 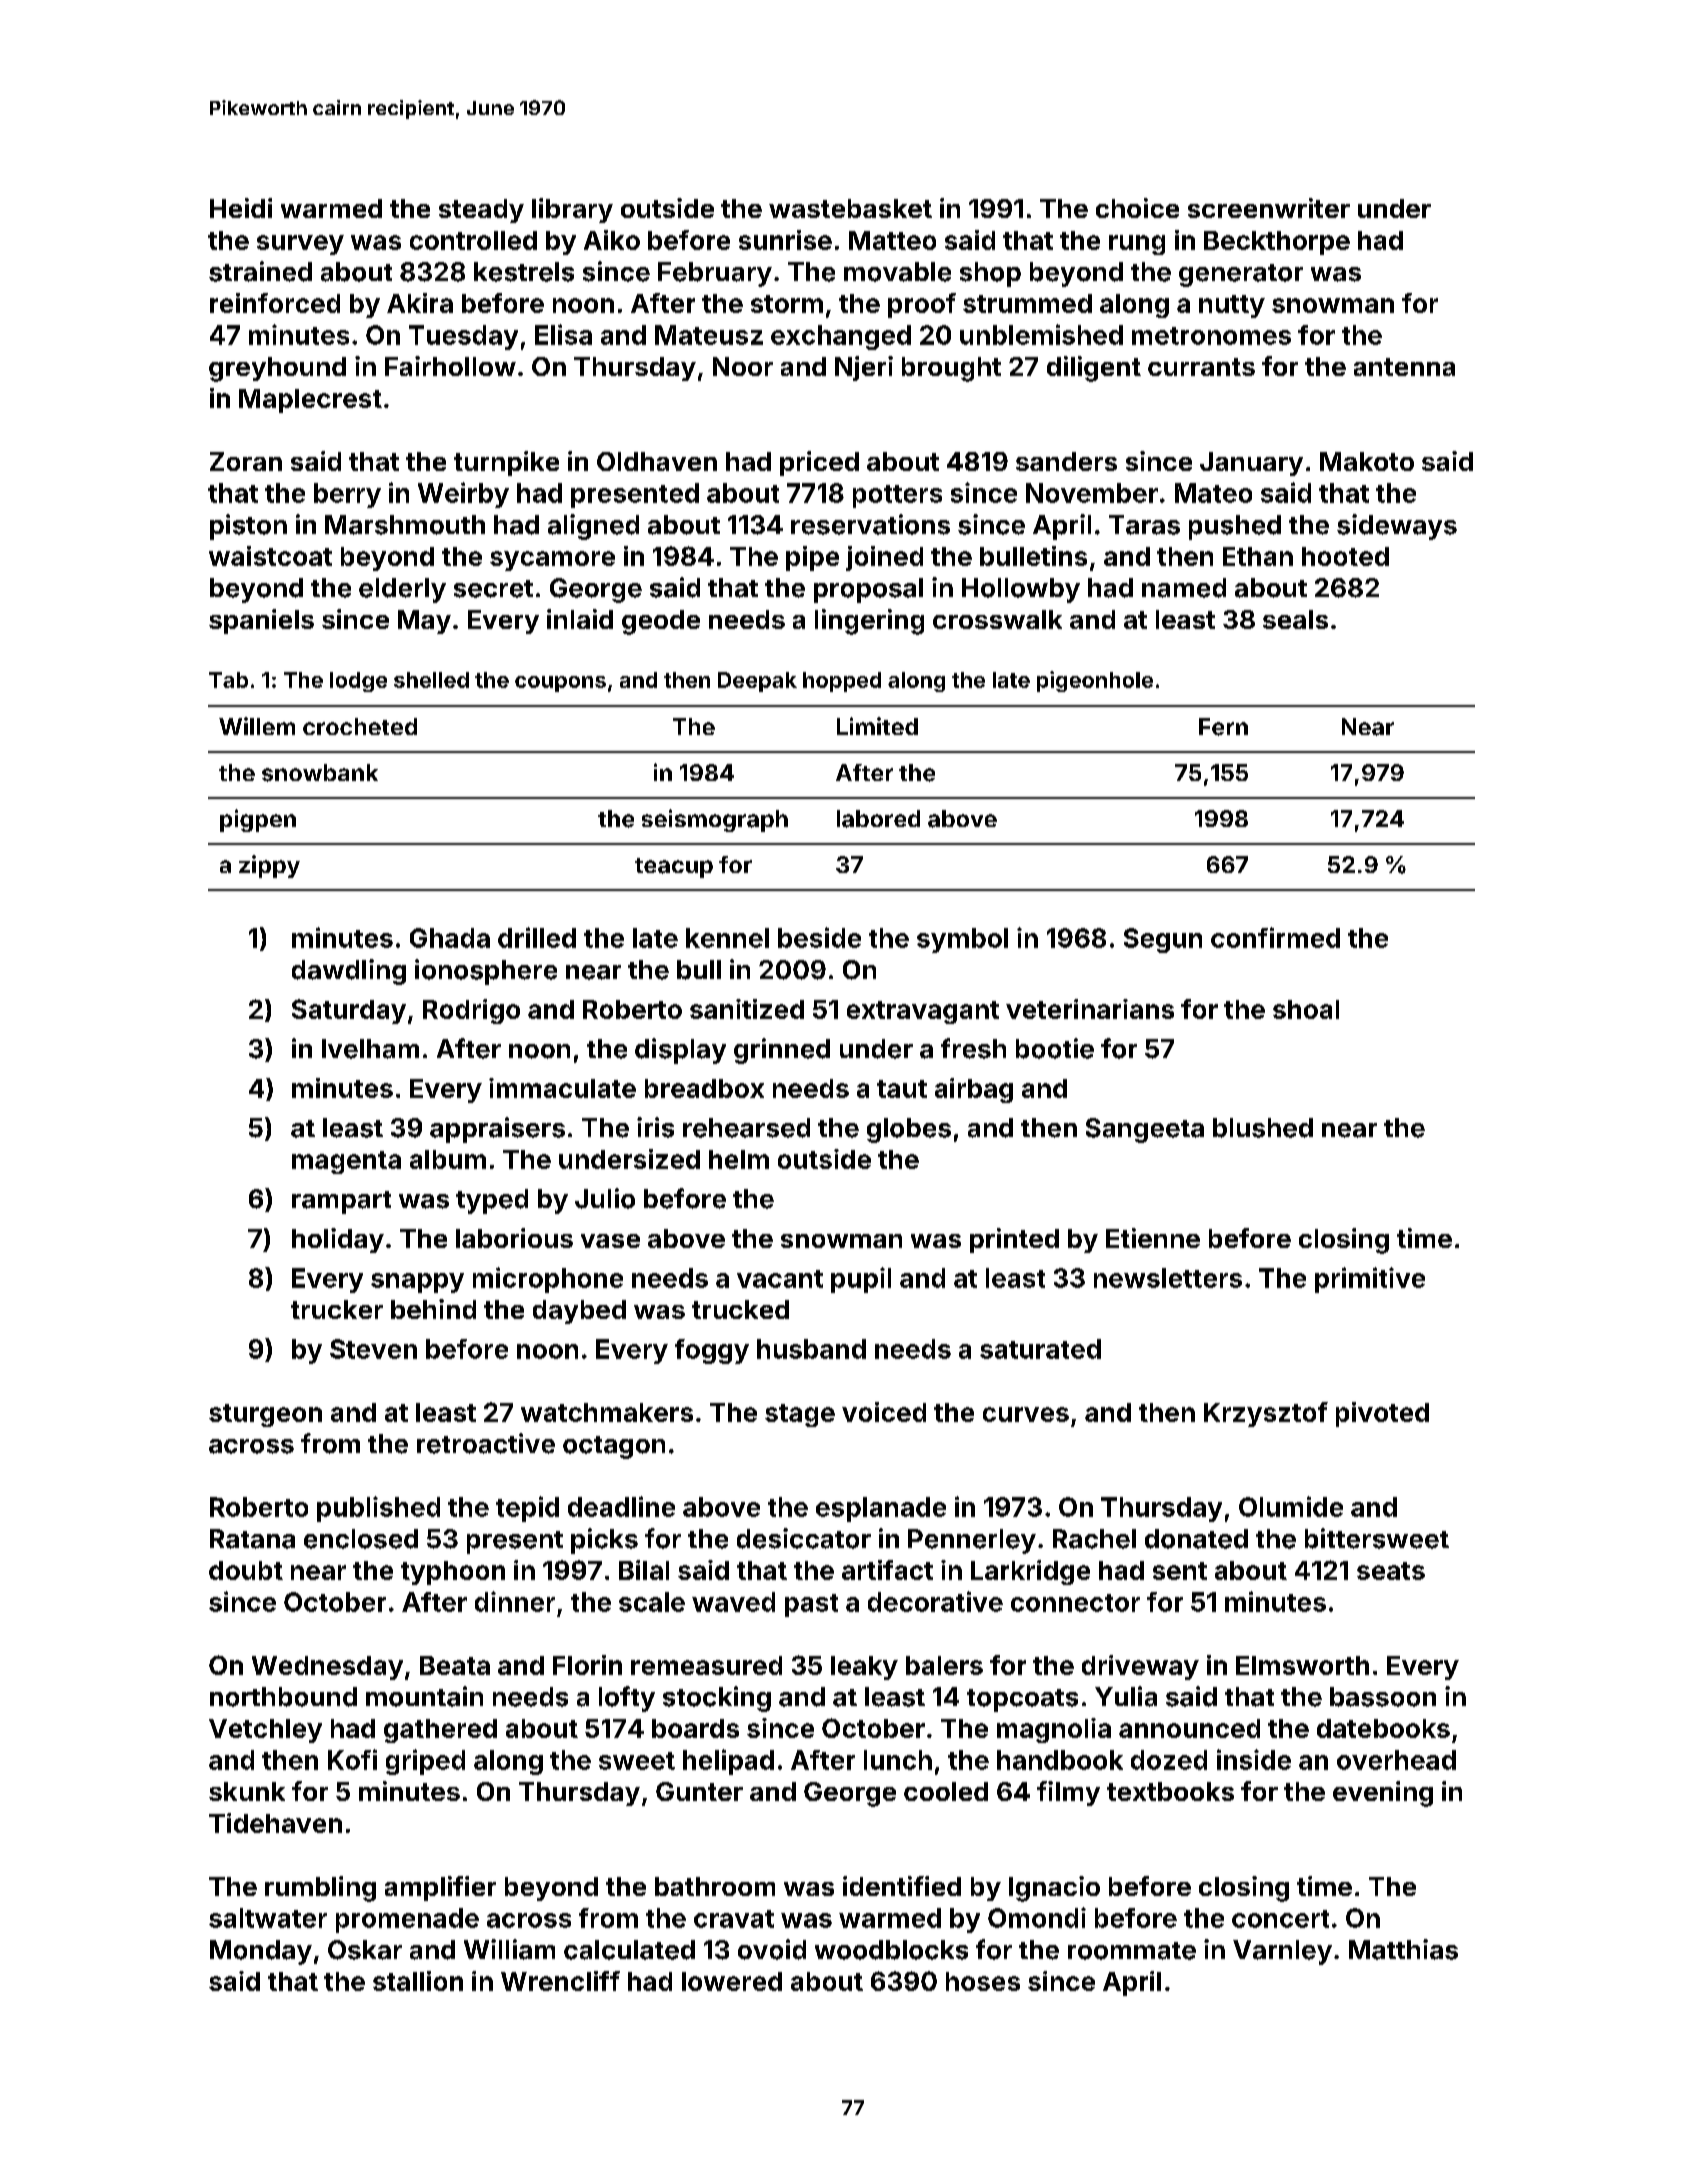 I want to click on Beckthorpe, so click(x=1277, y=243).
